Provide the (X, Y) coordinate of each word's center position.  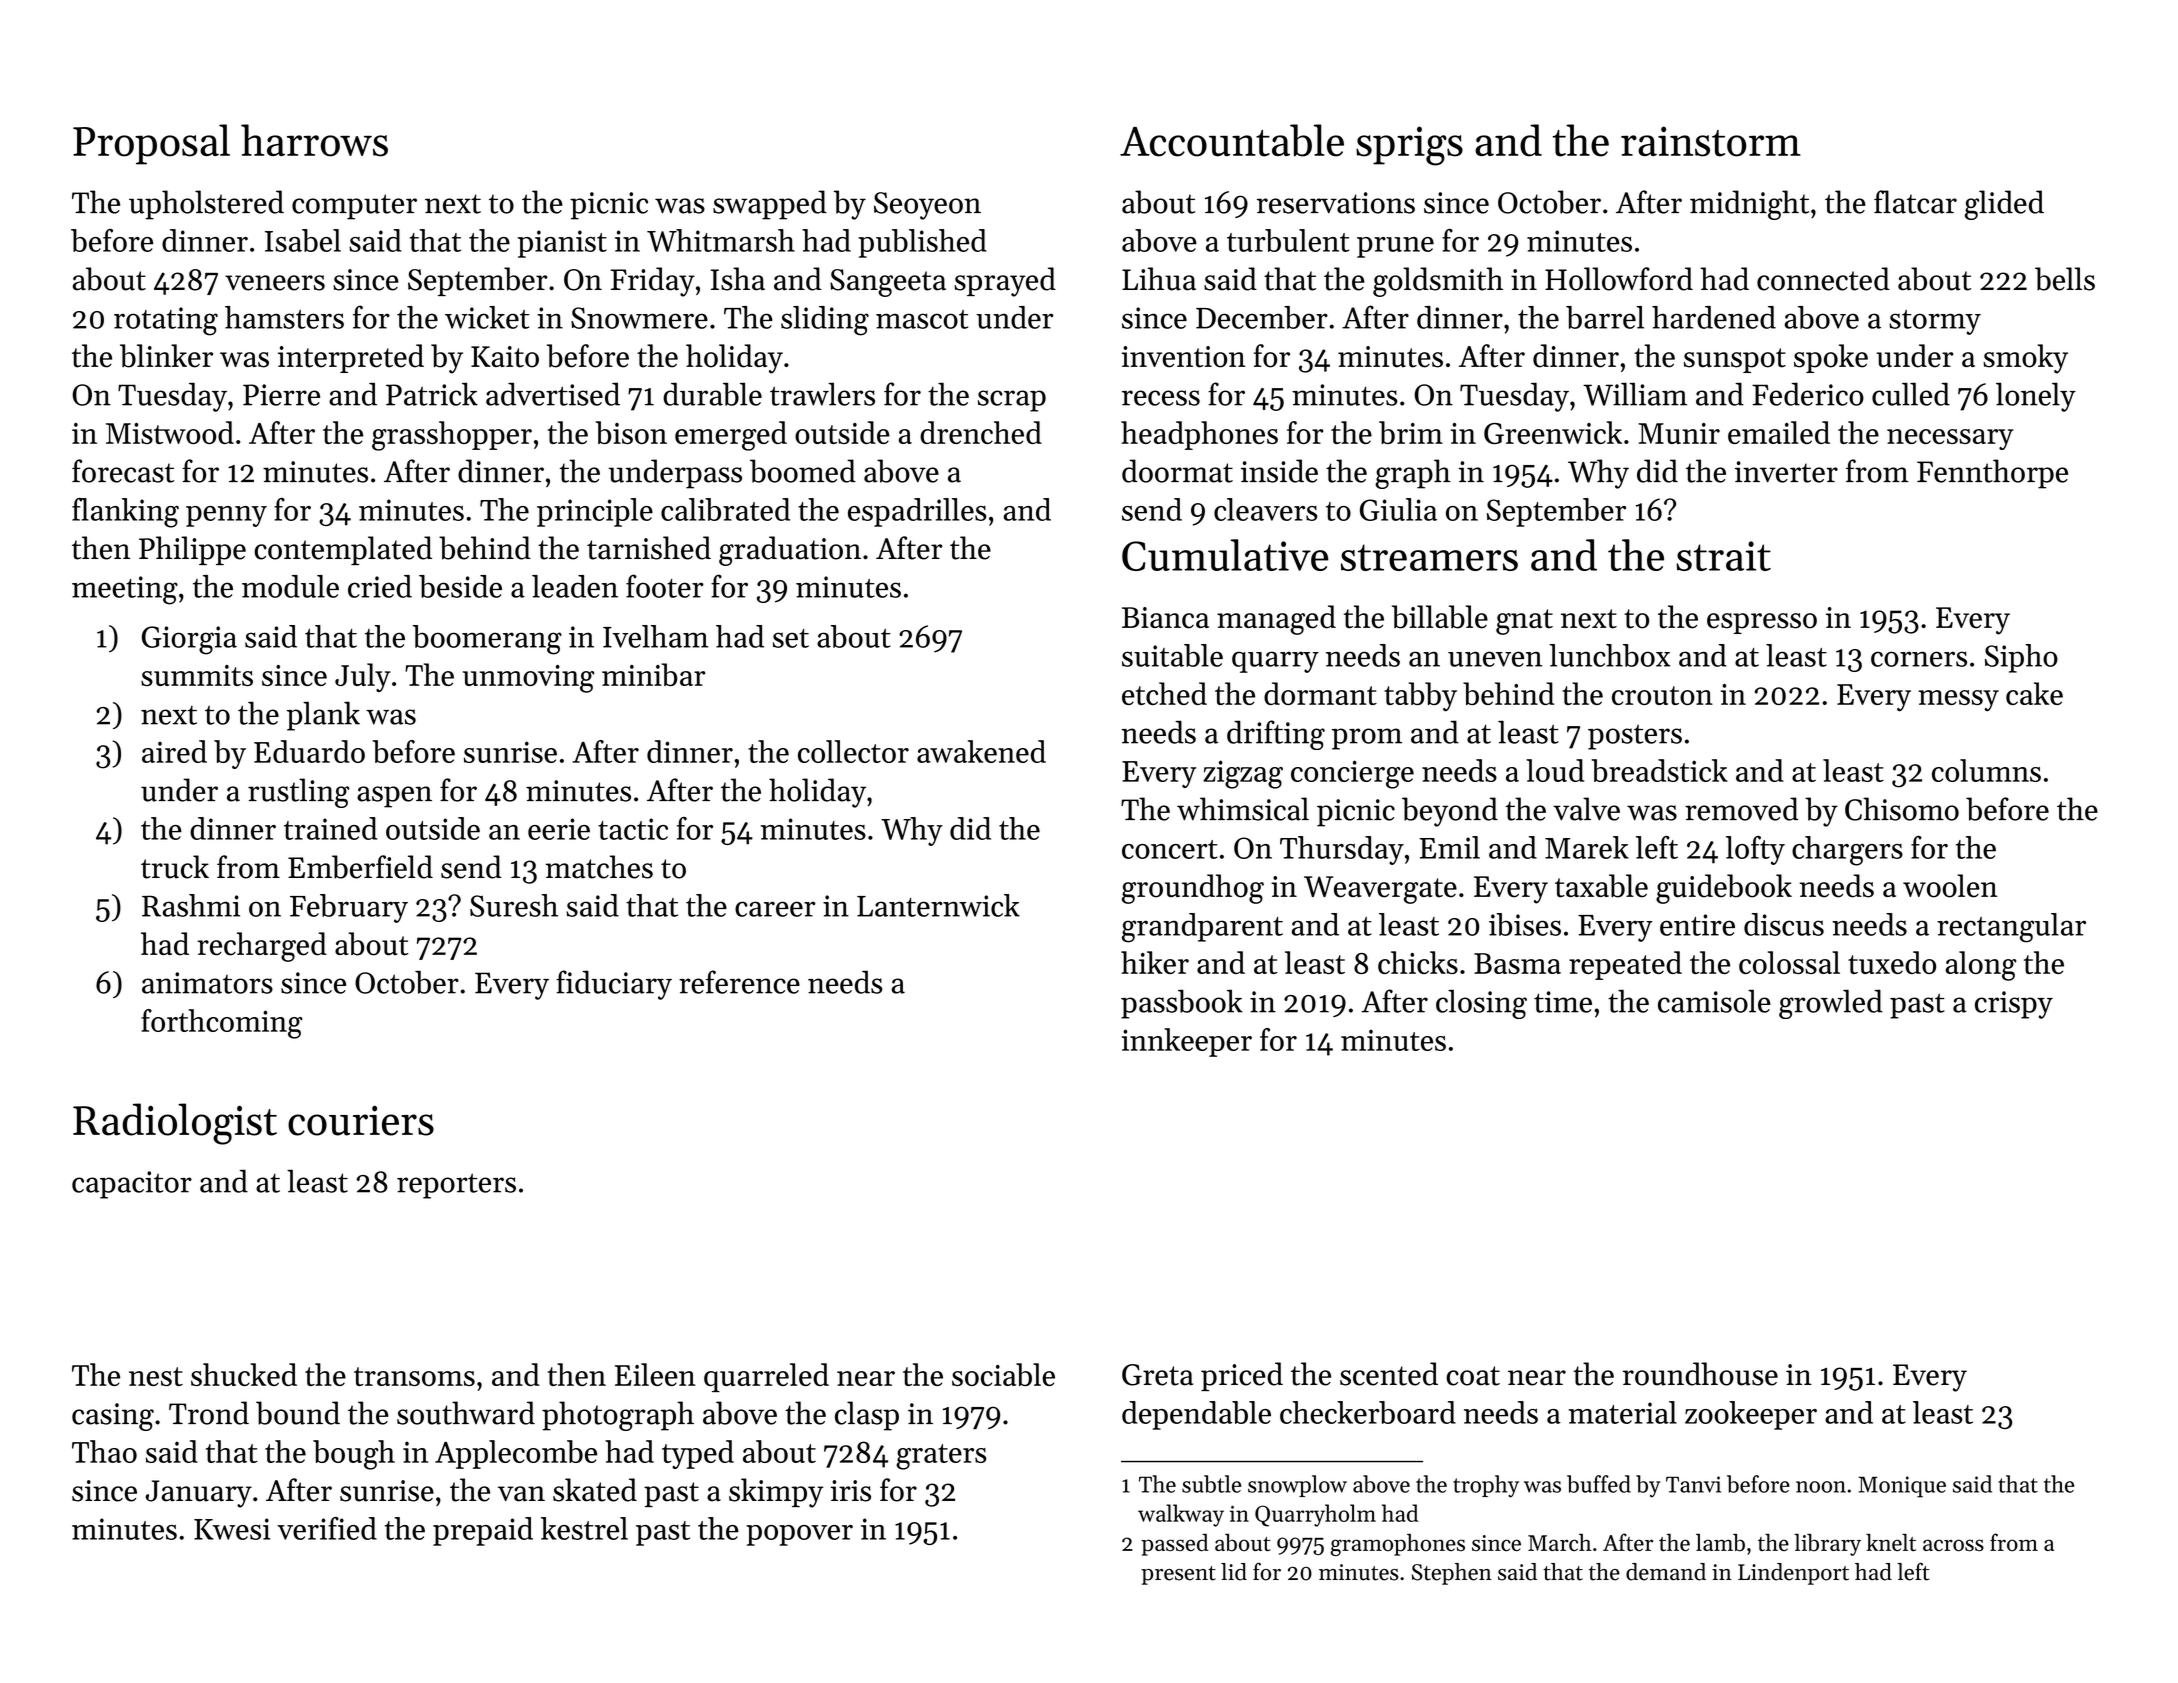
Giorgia (189, 640)
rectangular (2011, 928)
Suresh (514, 905)
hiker (1155, 962)
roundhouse (1700, 1374)
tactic (633, 829)
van (521, 1494)
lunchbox (1609, 655)
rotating (166, 321)
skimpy (776, 1493)
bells (2065, 279)
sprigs (1409, 146)
